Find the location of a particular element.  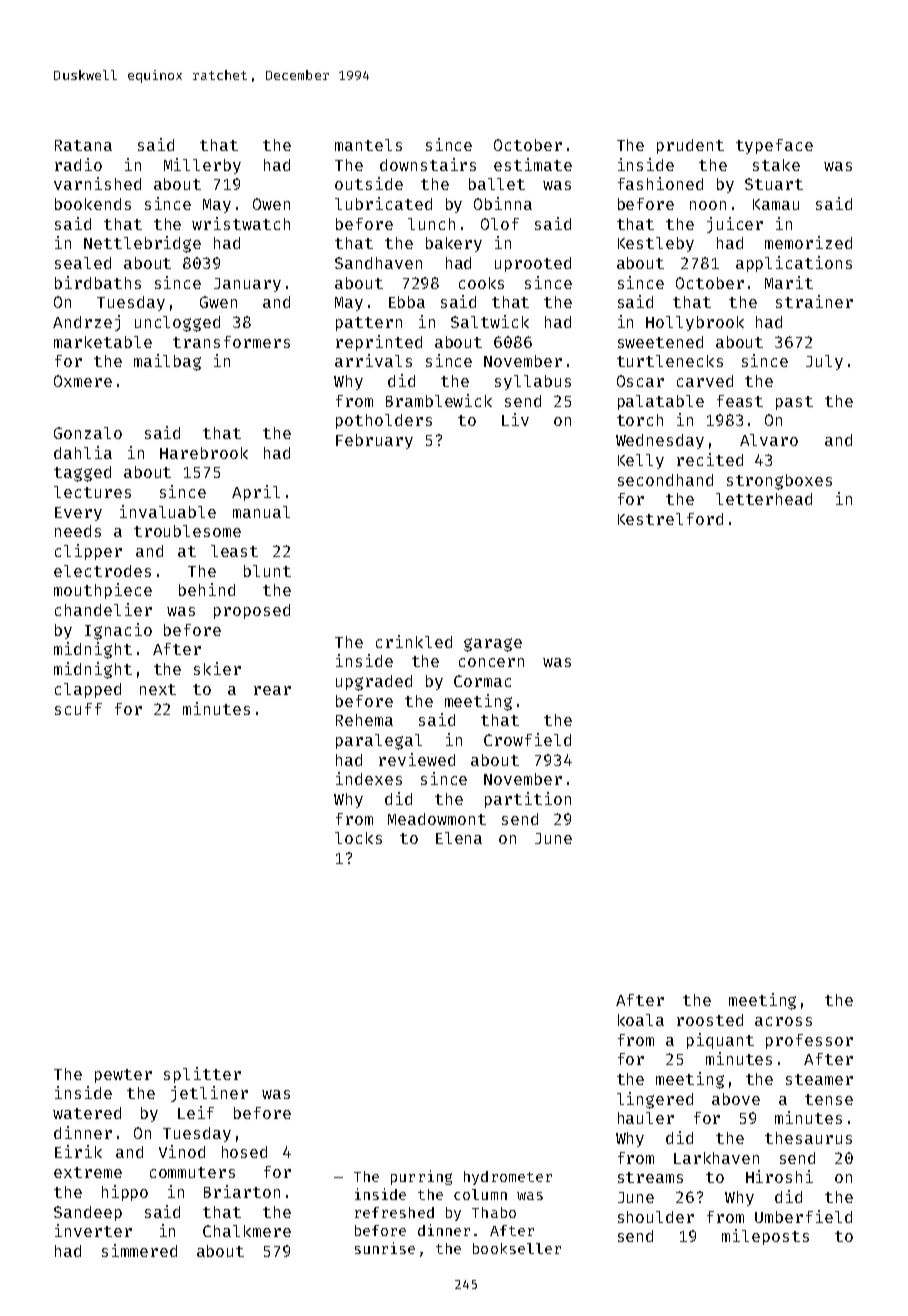

Ignacio is located at coordinates (118, 631).
